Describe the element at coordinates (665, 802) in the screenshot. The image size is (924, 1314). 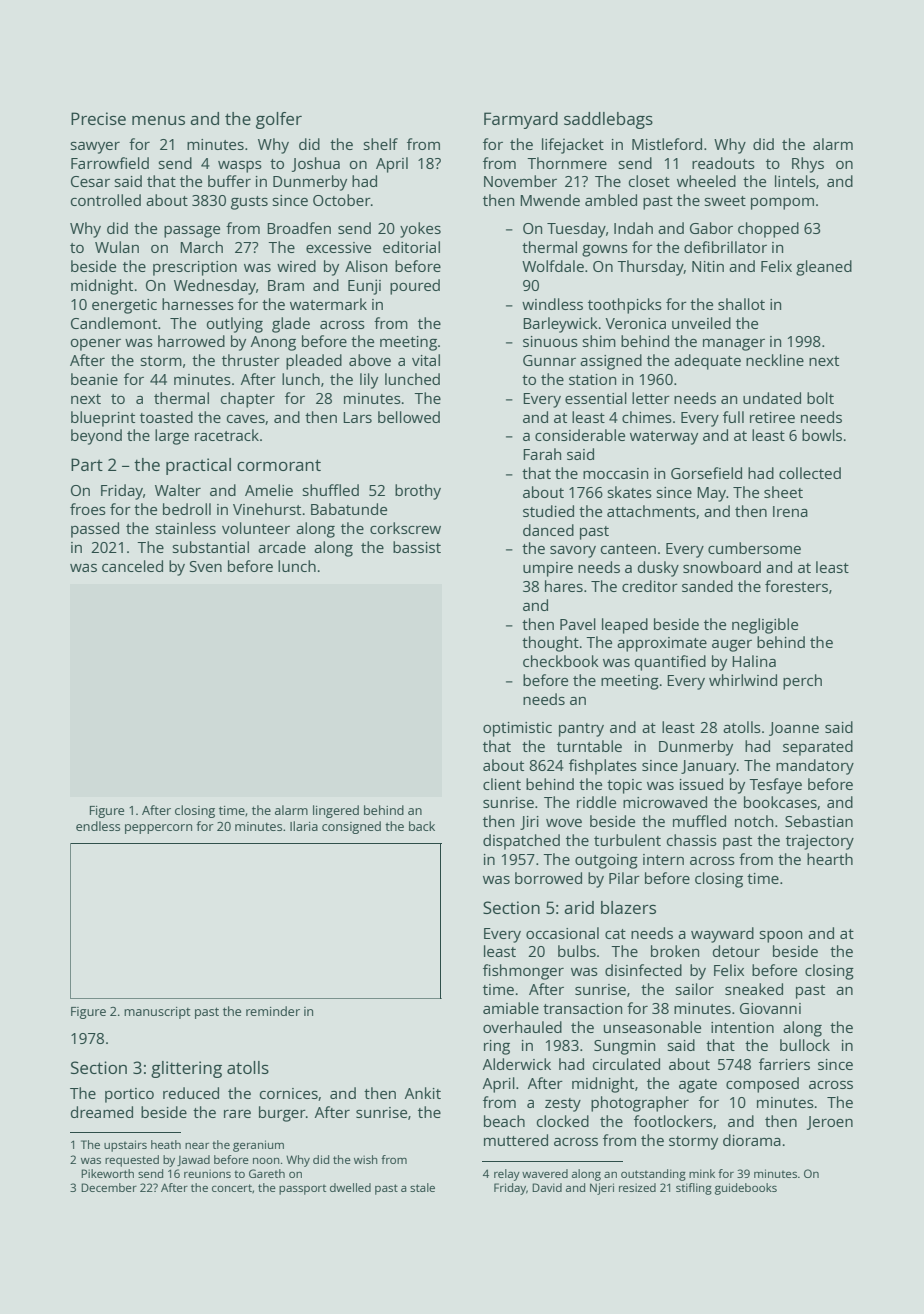
I see `microwaved` at that location.
